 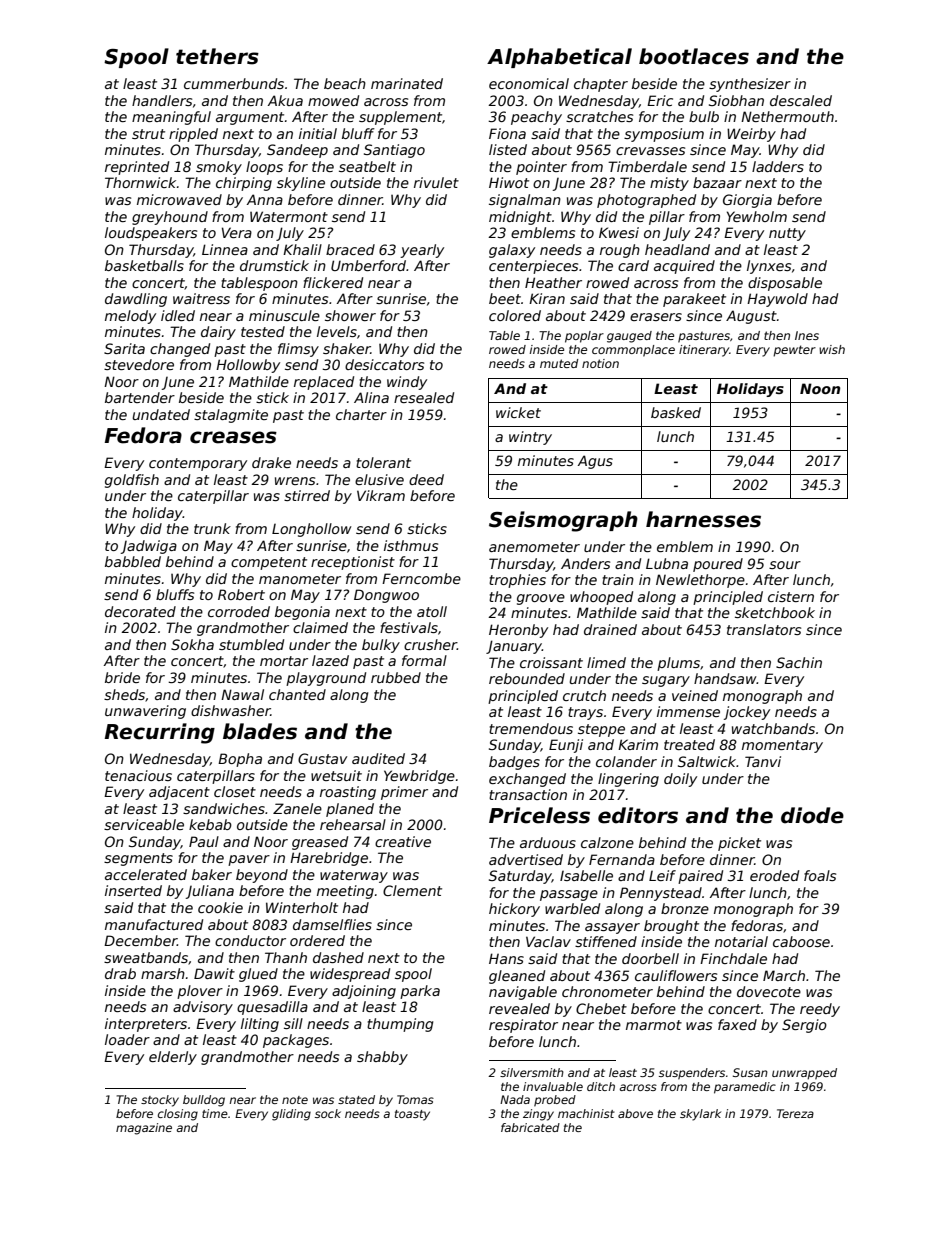 I want to click on isthmus, so click(x=411, y=545).
